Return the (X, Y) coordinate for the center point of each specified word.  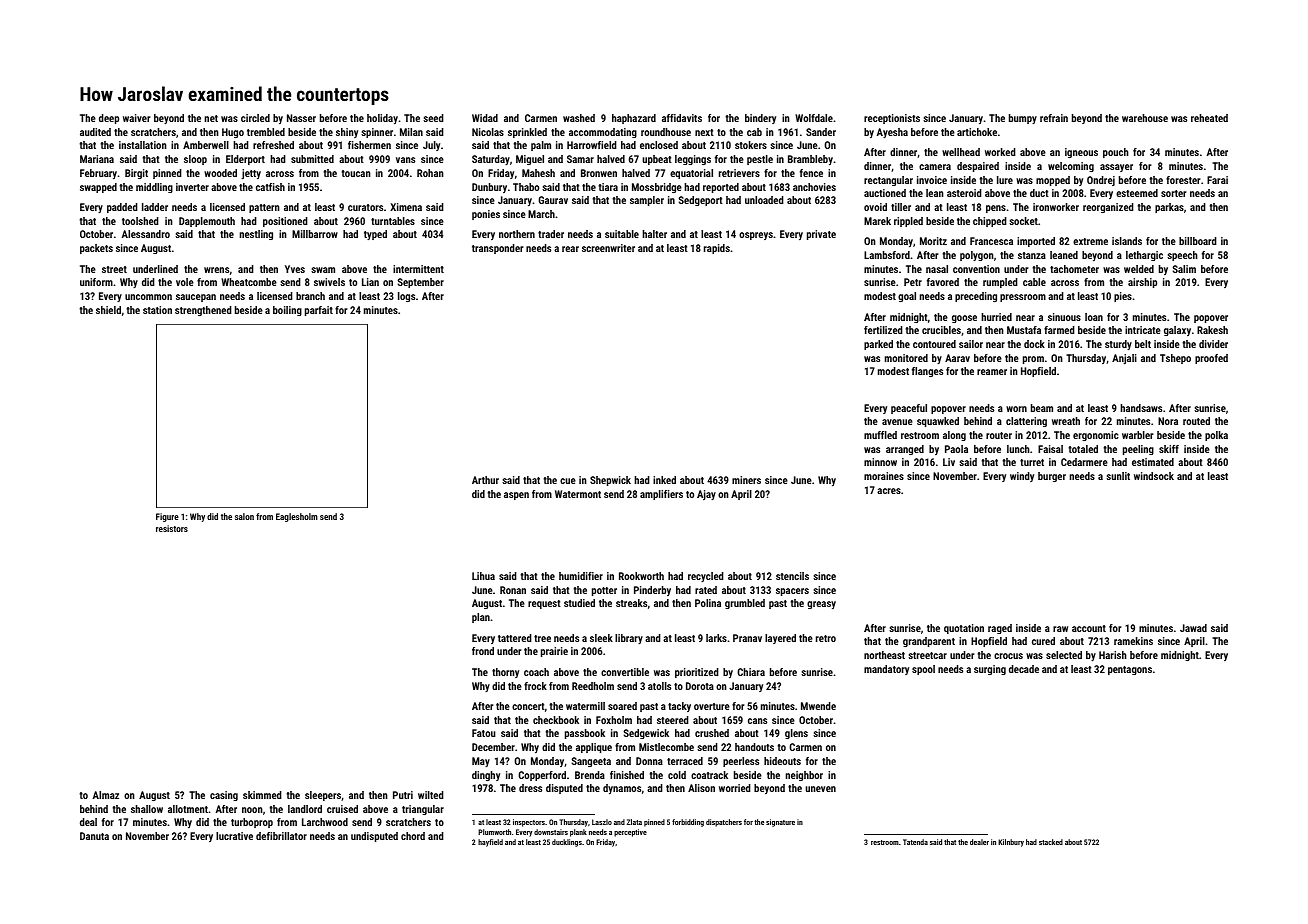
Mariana (97, 159)
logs (406, 297)
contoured (934, 344)
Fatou (484, 733)
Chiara (751, 672)
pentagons (1130, 670)
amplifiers (661, 495)
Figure (167, 517)
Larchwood (325, 822)
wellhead (961, 152)
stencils (792, 576)
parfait (319, 311)
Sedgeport (701, 201)
